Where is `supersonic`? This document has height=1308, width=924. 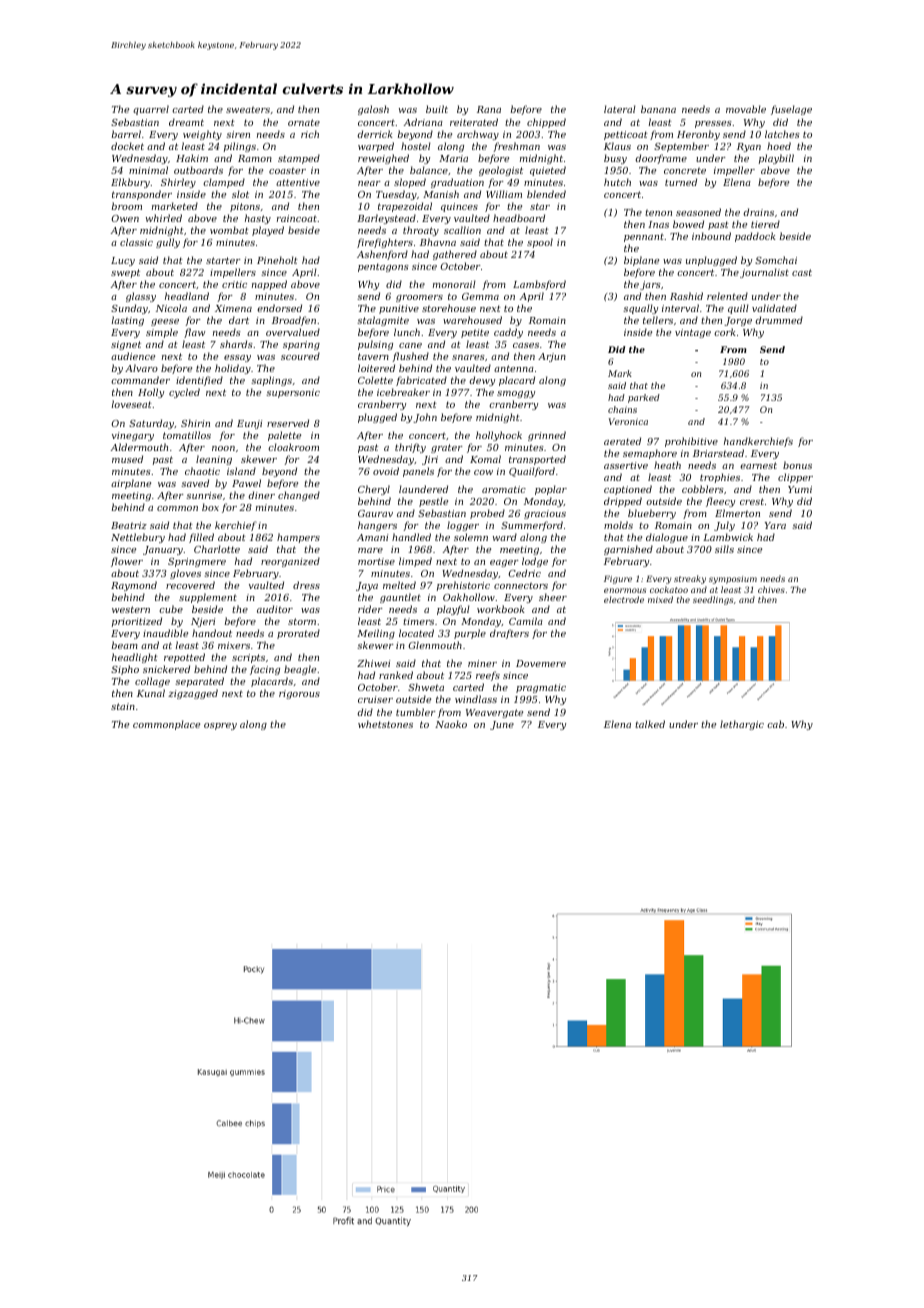
supersonic is located at coordinates (293, 393).
